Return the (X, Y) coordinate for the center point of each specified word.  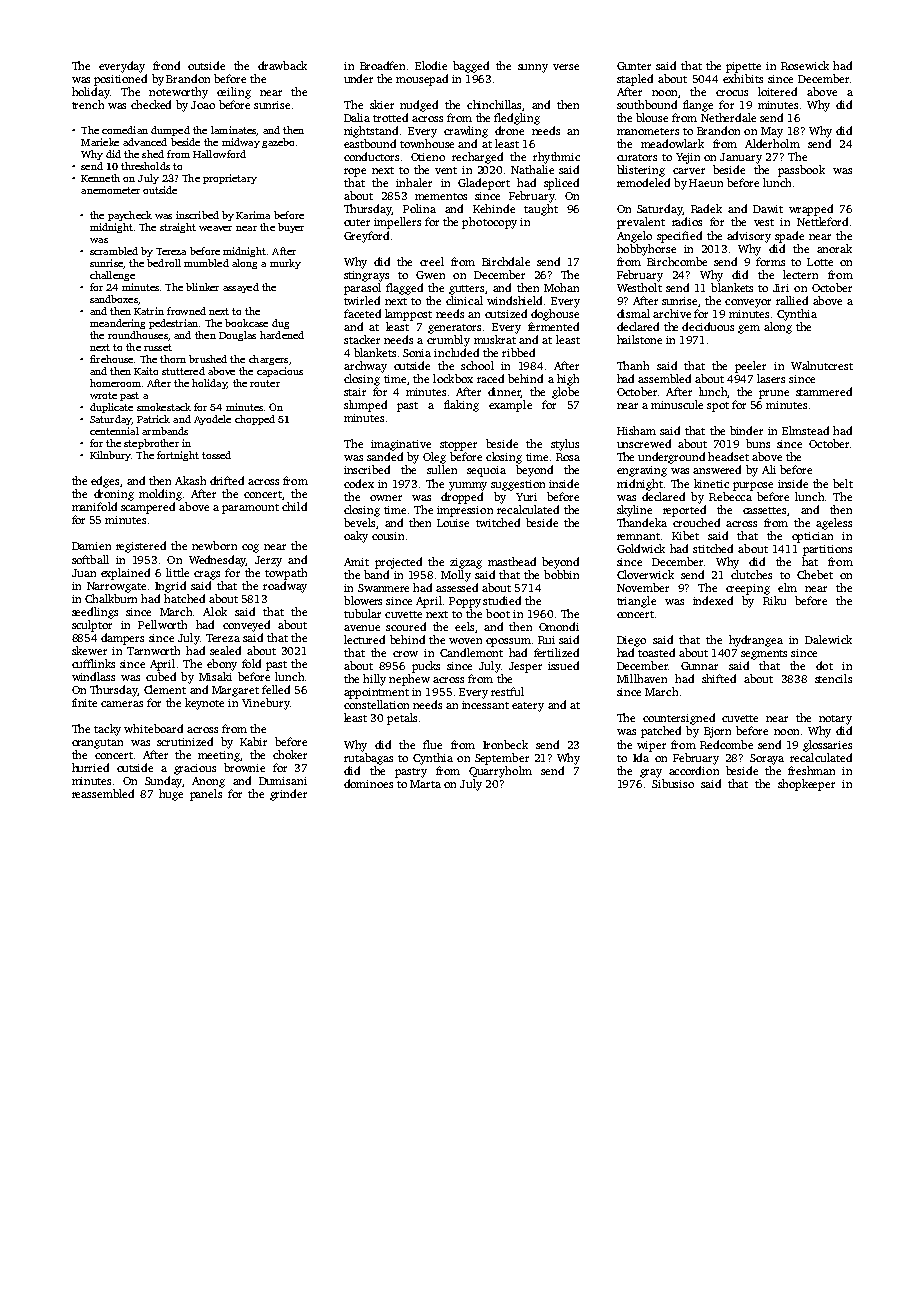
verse (566, 67)
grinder (288, 795)
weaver (215, 228)
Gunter (634, 66)
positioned (120, 80)
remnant (638, 536)
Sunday (163, 782)
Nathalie (532, 169)
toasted (656, 652)
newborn (214, 545)
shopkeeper (806, 785)
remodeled (643, 182)
